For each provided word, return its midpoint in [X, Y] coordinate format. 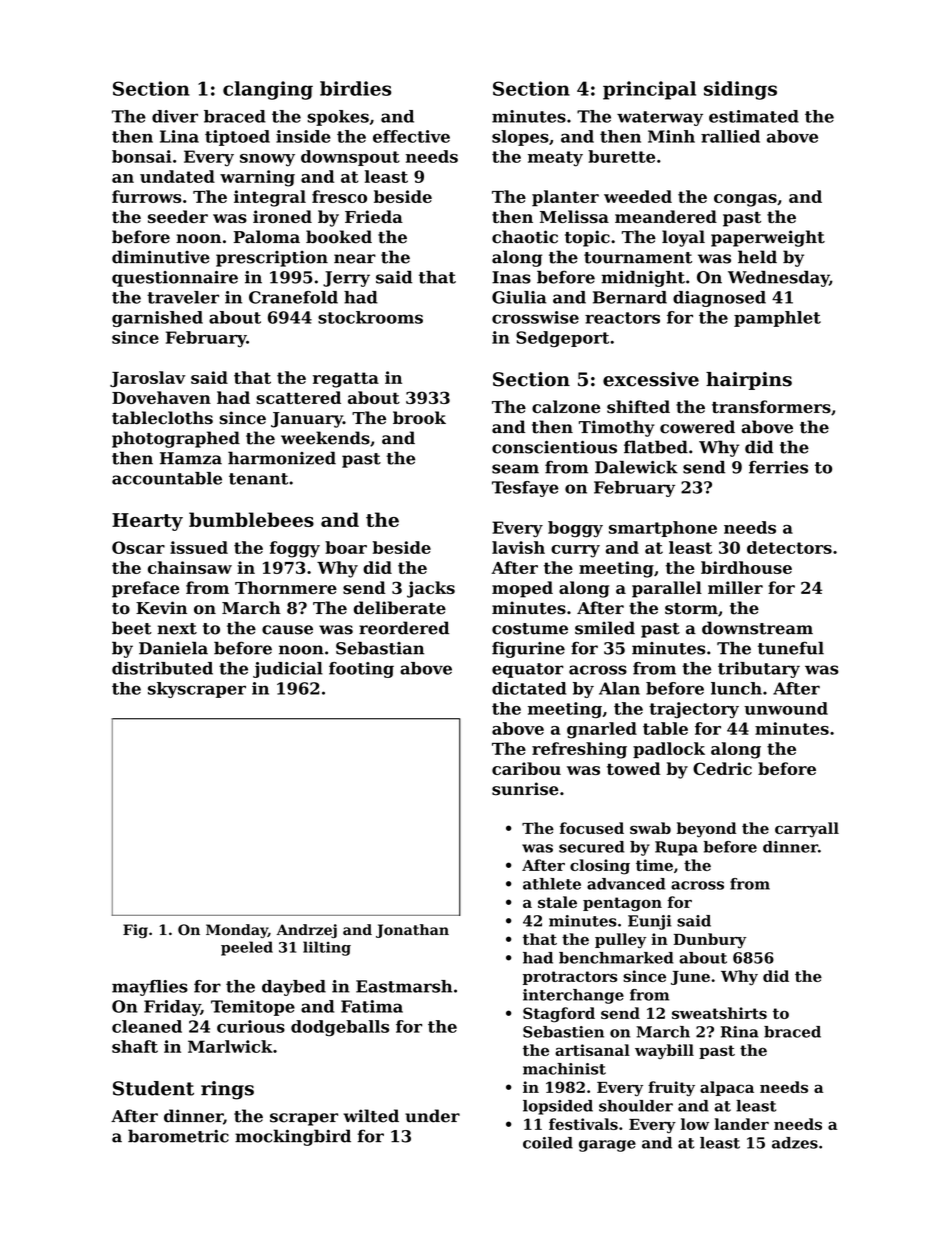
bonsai [142, 156]
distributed [162, 668]
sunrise [525, 789]
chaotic [525, 237]
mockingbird [293, 1137]
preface [145, 589]
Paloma [266, 237]
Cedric [722, 768]
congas [745, 200]
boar [346, 547]
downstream [757, 628]
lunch [736, 688]
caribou [526, 768]
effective [411, 136]
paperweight [768, 238]
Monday [237, 931]
